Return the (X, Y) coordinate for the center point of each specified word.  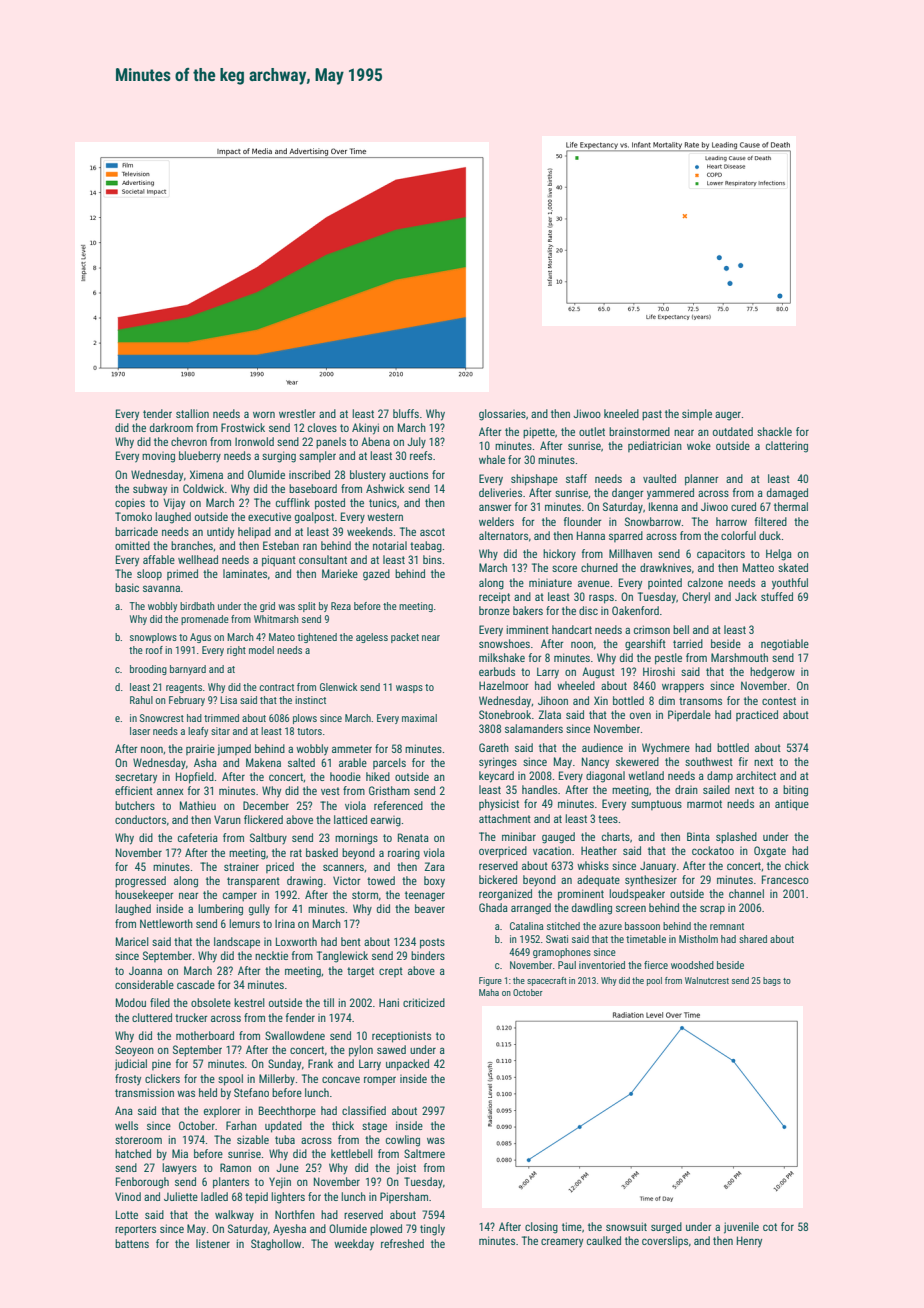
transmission (144, 1092)
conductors (140, 819)
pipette (539, 433)
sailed (716, 789)
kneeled (621, 413)
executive (269, 517)
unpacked (407, 1065)
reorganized (505, 895)
